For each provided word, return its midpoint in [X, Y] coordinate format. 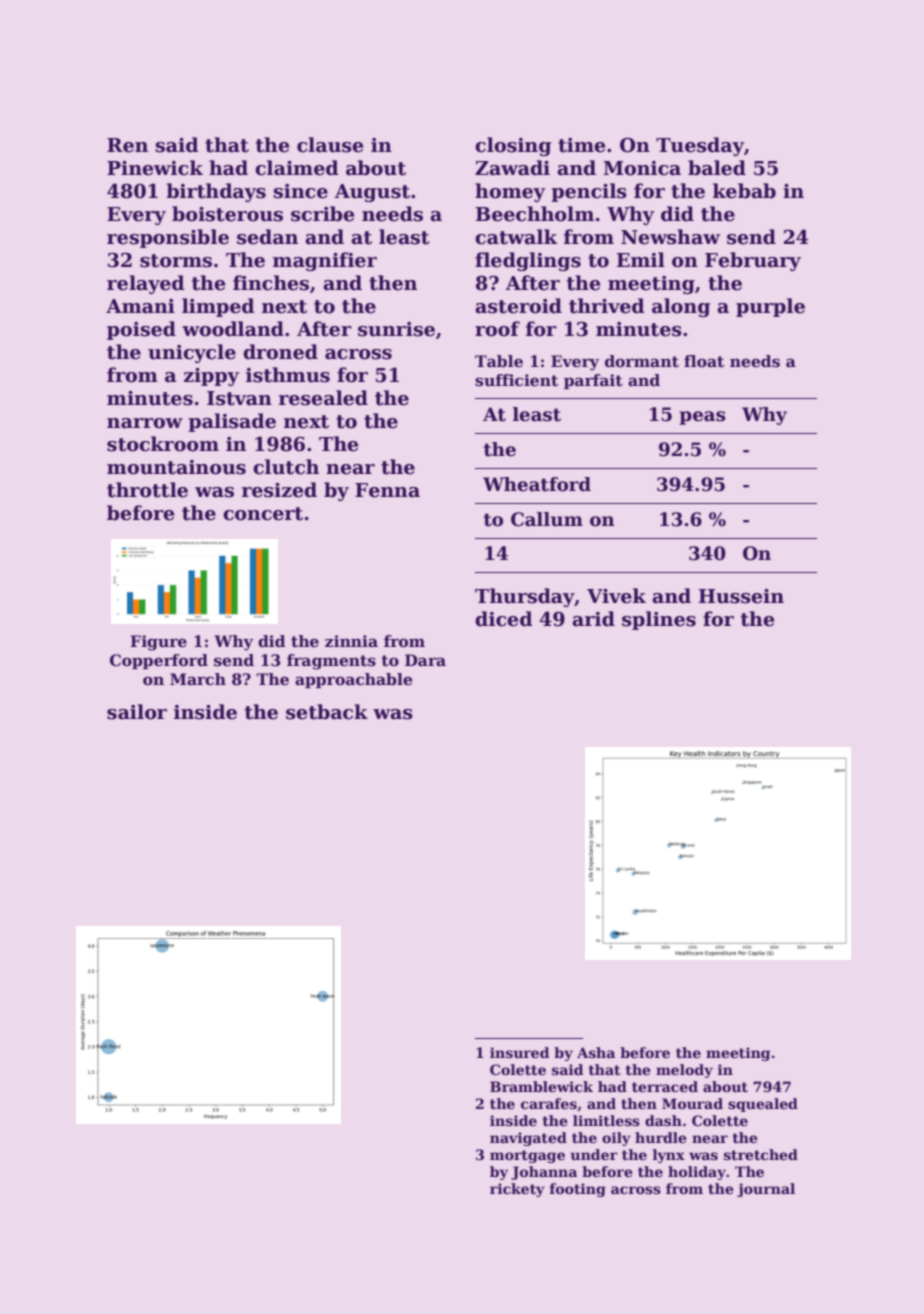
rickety [517, 1190]
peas [703, 418]
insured [519, 1052]
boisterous [227, 214]
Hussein [741, 596]
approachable [353, 680]
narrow [145, 423]
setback [327, 712]
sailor [137, 712]
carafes [549, 1103]
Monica [642, 168]
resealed [323, 398]
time [581, 145]
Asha [596, 1052]
